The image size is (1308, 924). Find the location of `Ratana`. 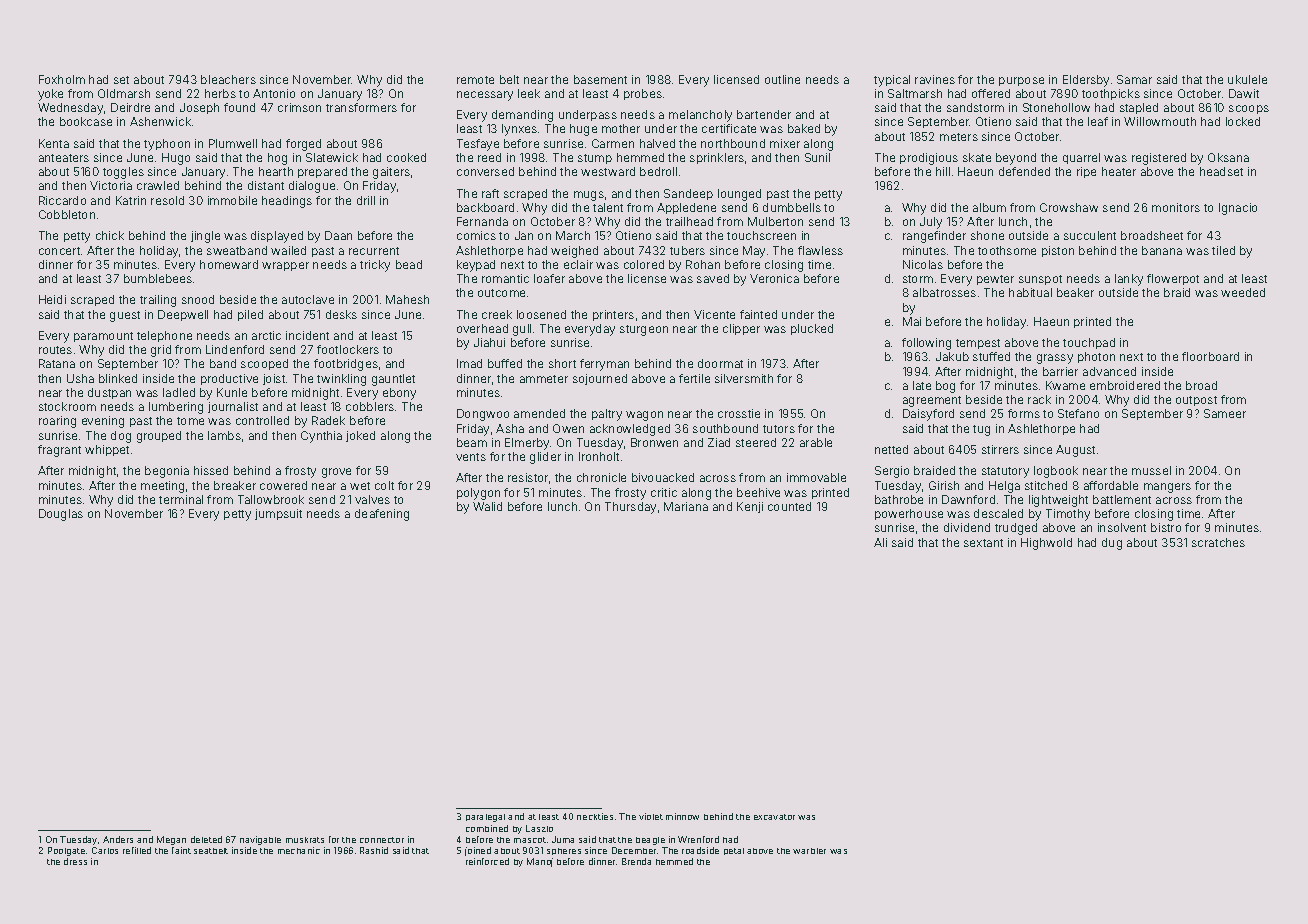

Ratana is located at coordinates (57, 363).
